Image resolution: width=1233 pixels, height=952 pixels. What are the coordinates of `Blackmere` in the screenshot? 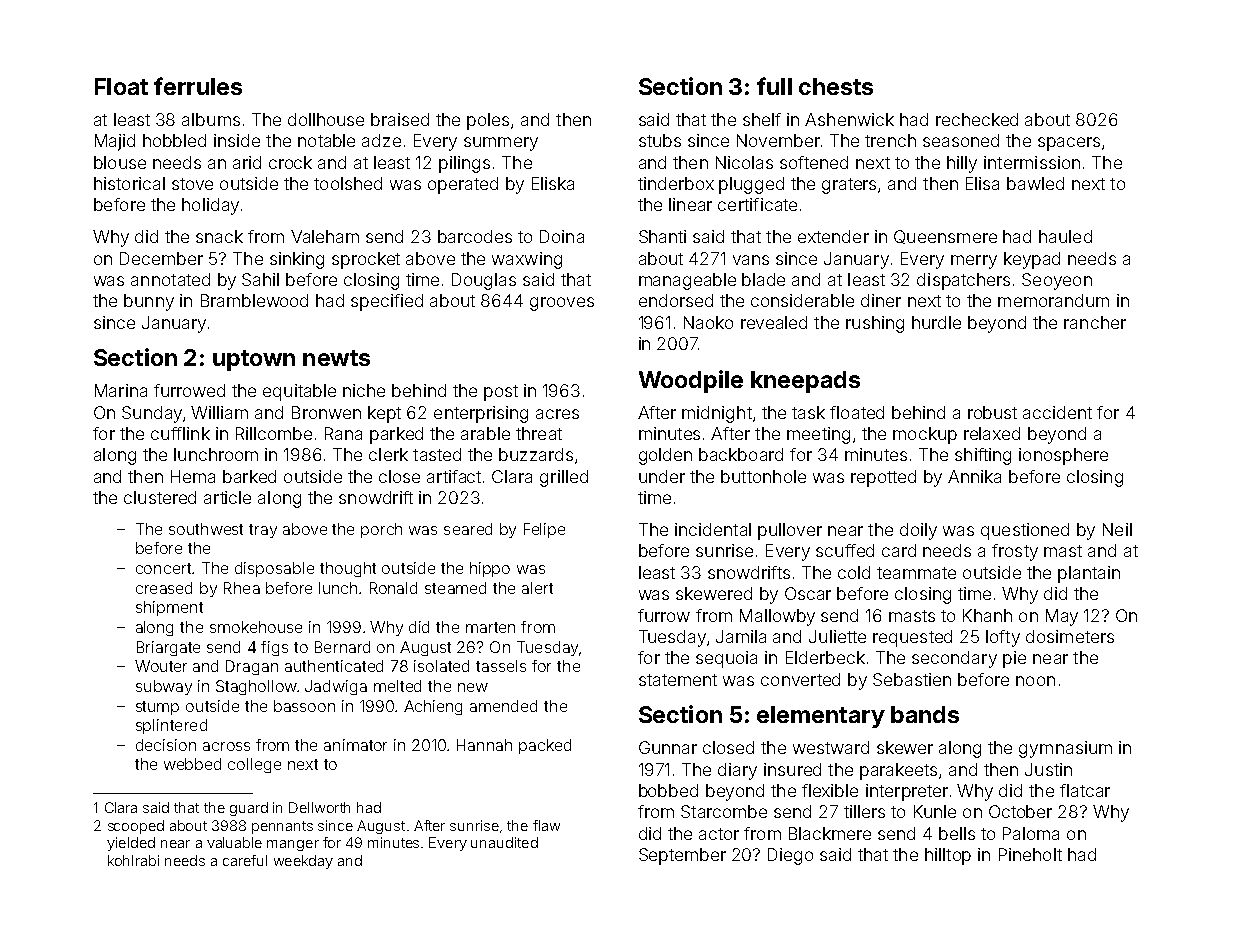 It's located at (830, 833).
